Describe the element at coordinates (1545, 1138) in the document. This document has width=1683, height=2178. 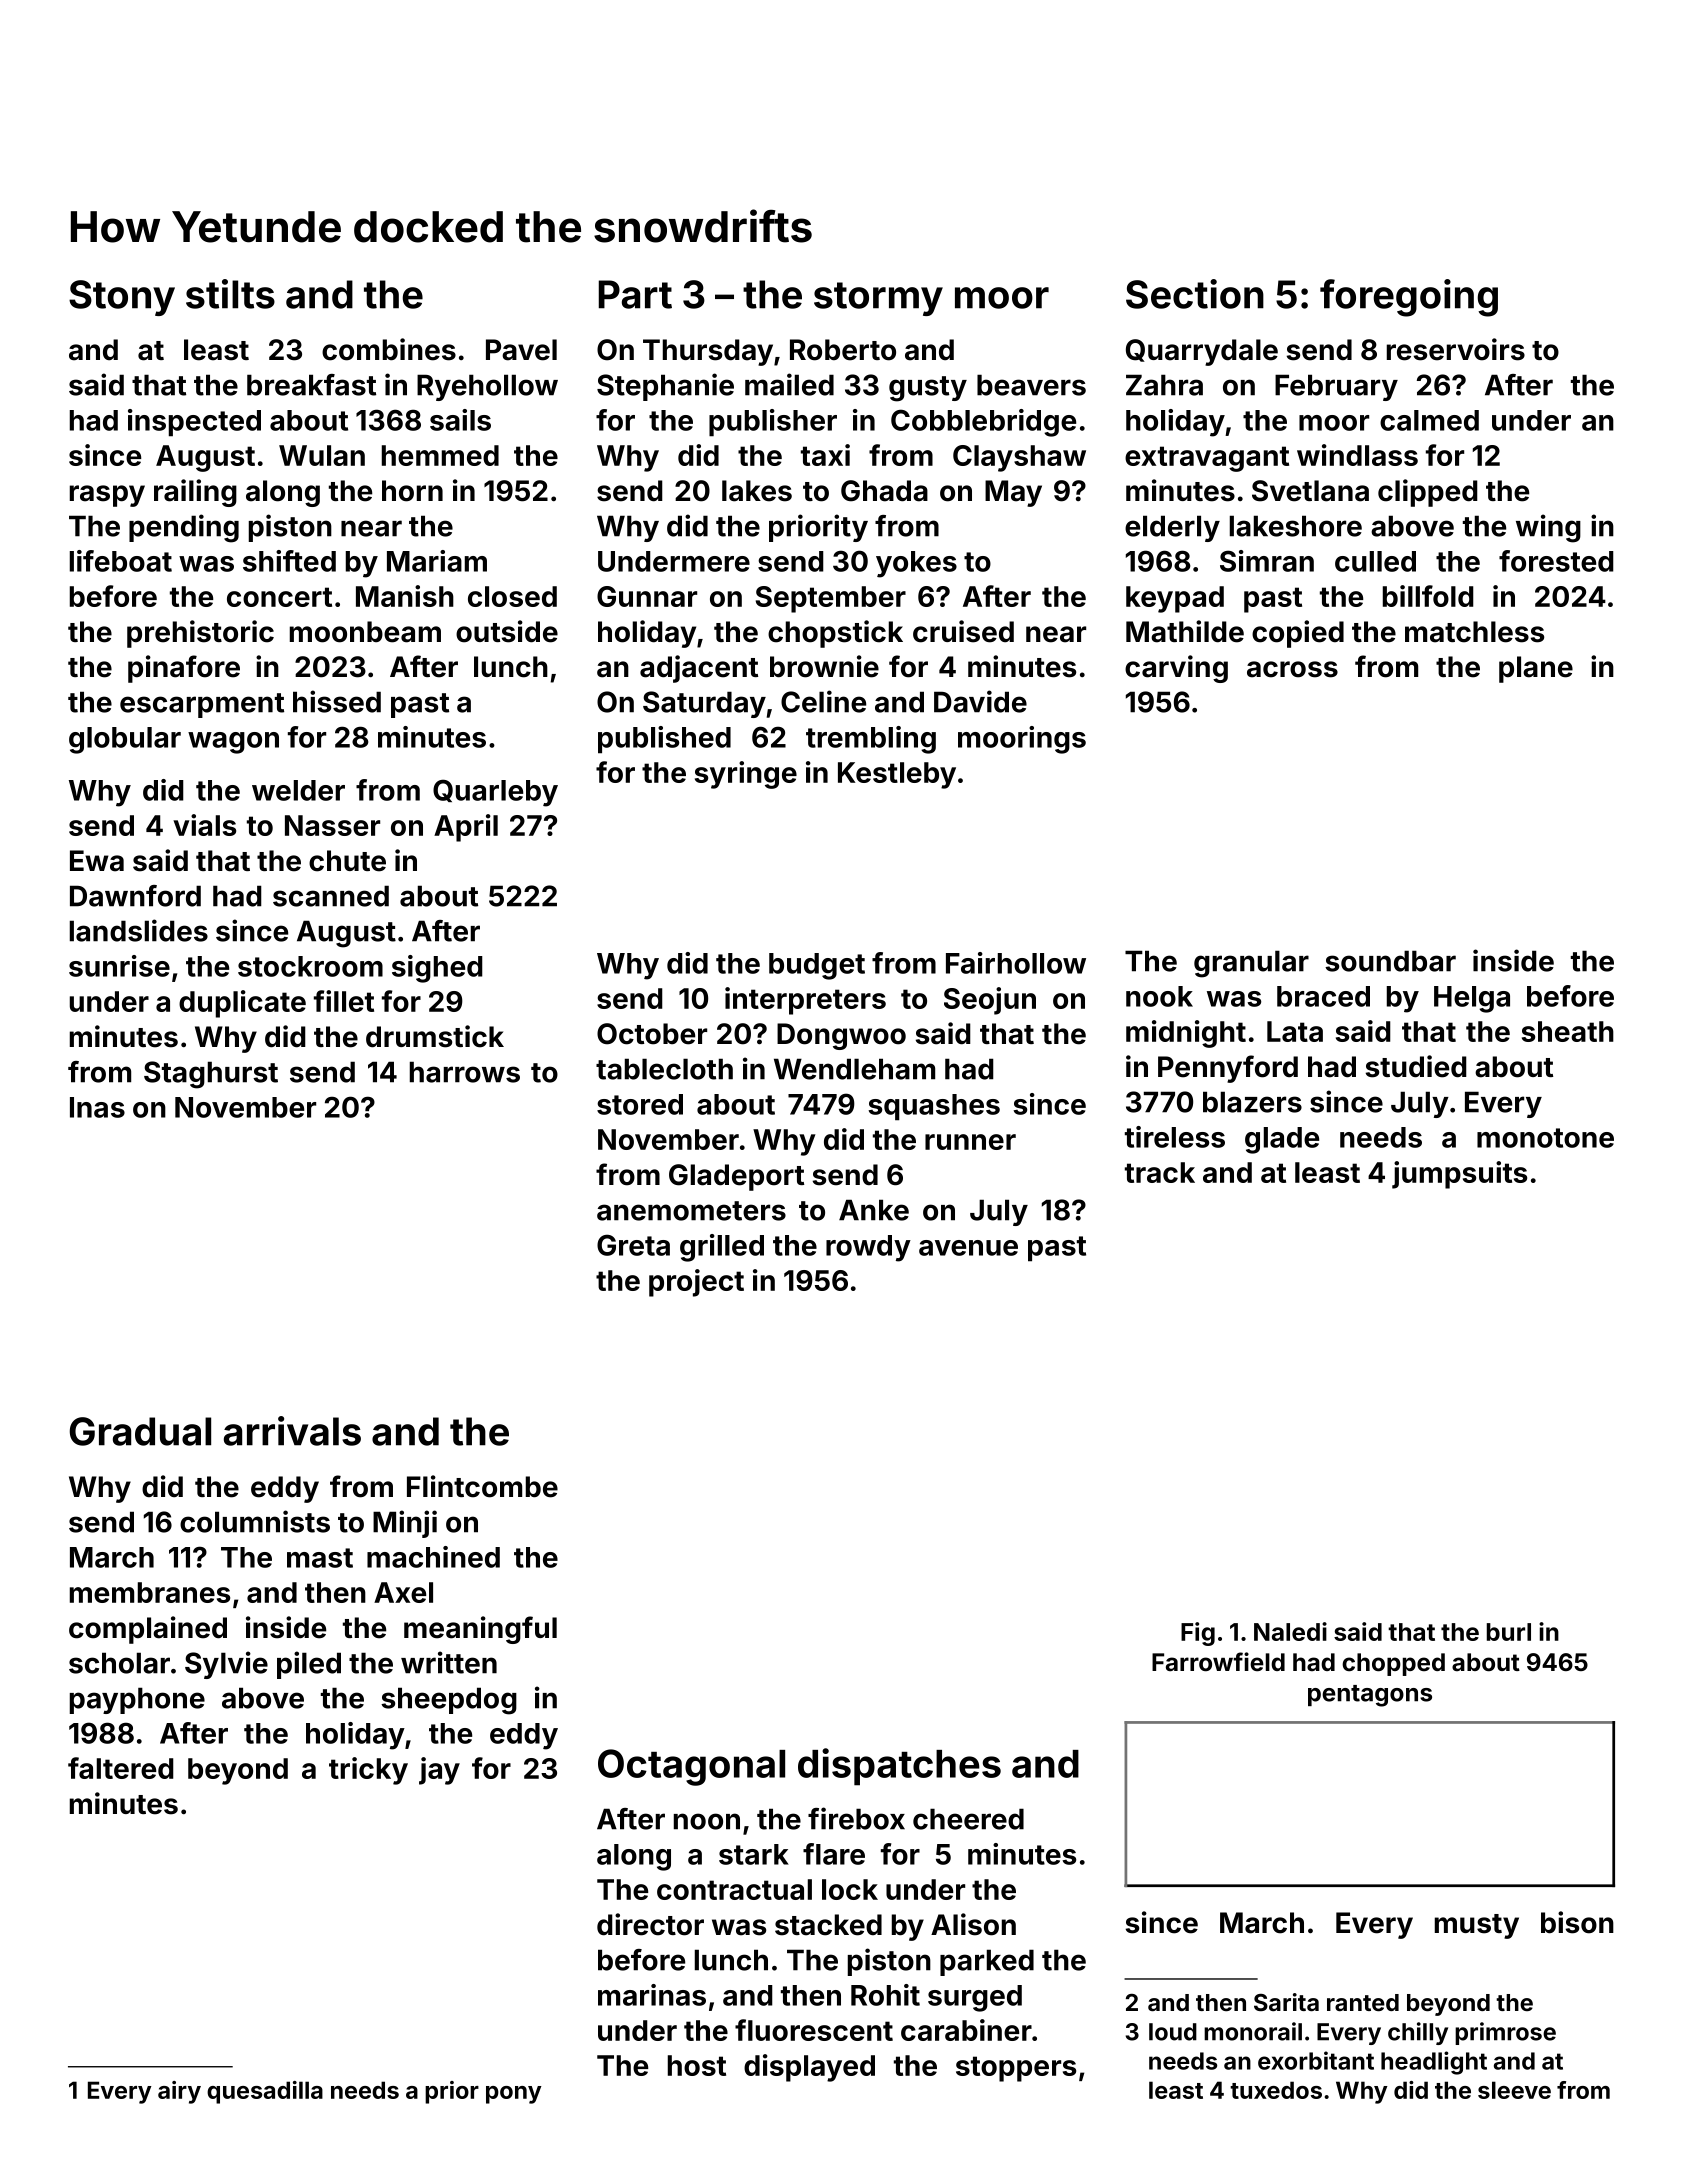
I see `monotone` at that location.
